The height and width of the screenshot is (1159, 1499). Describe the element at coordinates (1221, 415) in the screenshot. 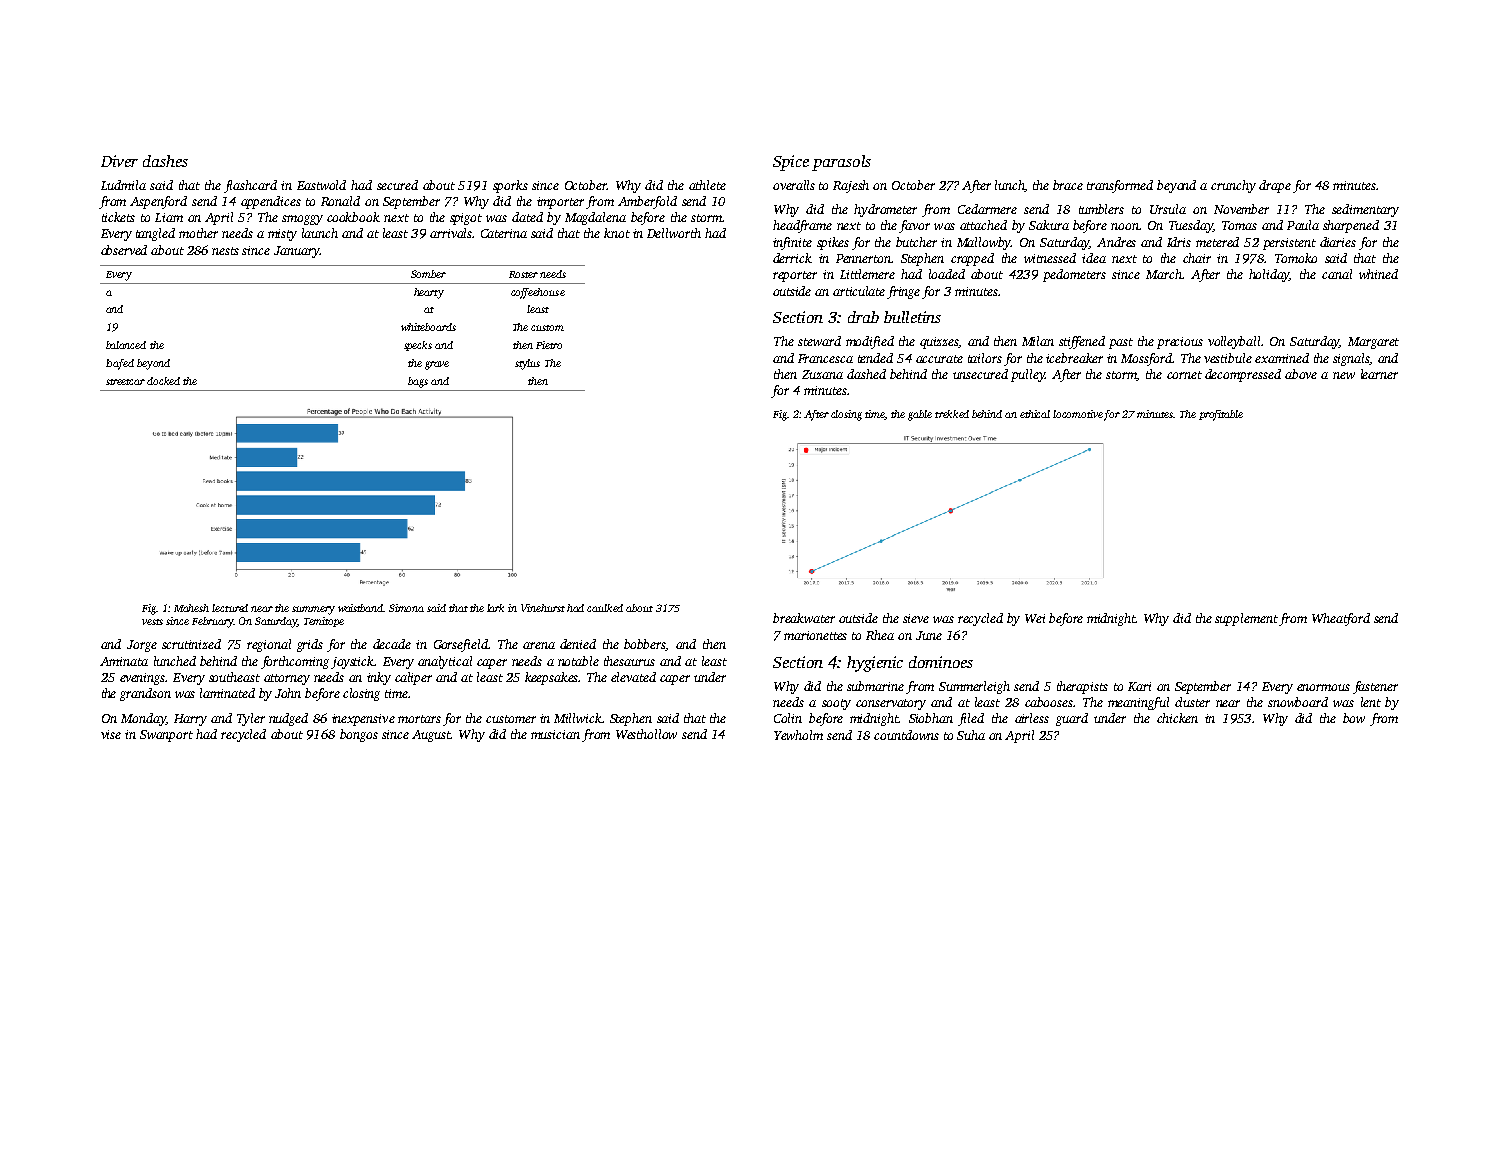

I see `profitable` at that location.
